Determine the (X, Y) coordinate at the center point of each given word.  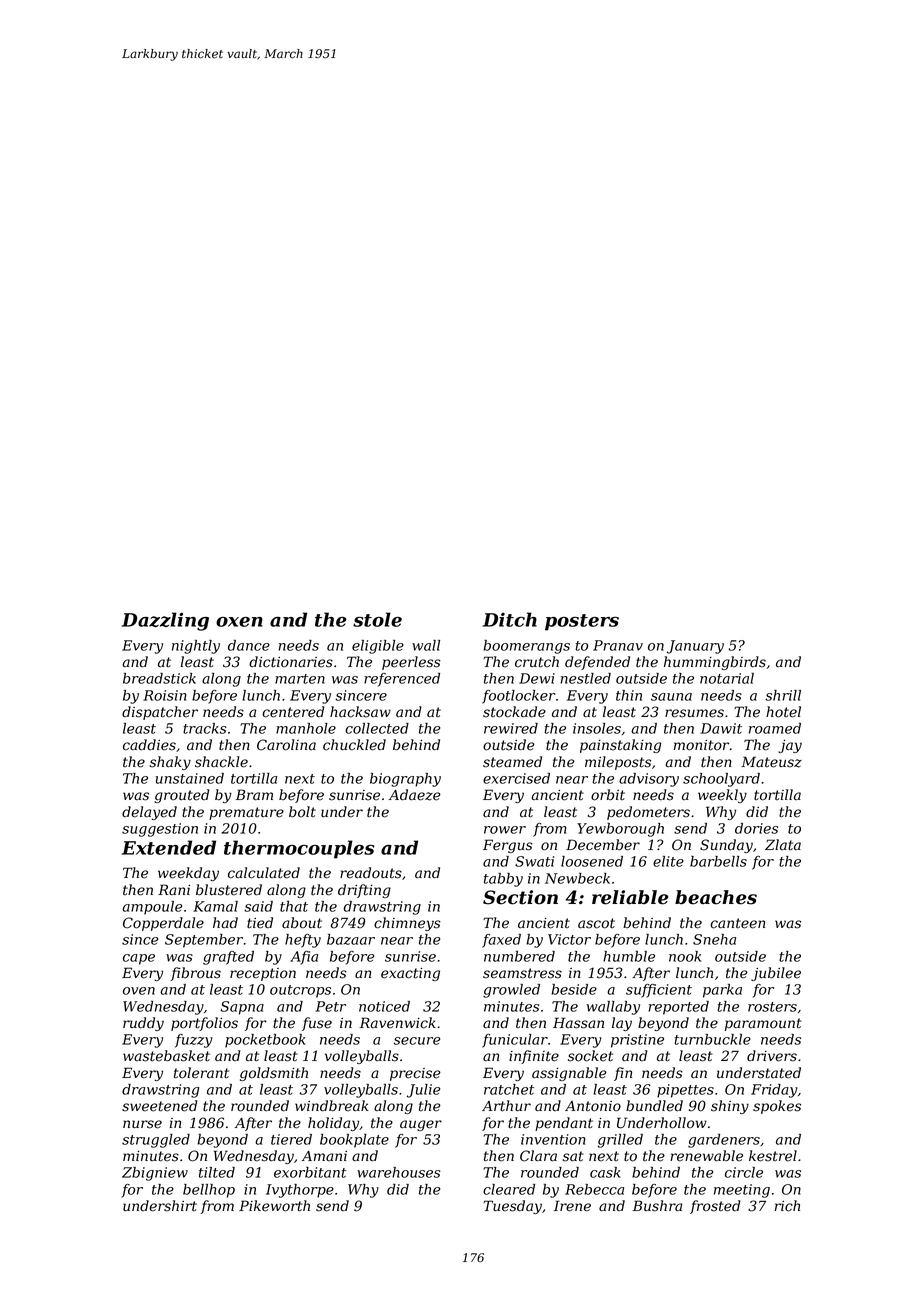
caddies (149, 745)
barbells (718, 861)
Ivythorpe (300, 1191)
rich (787, 1206)
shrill (783, 695)
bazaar (351, 939)
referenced (402, 680)
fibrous (195, 974)
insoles (597, 728)
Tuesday (512, 1207)
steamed (512, 762)
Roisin (165, 695)
